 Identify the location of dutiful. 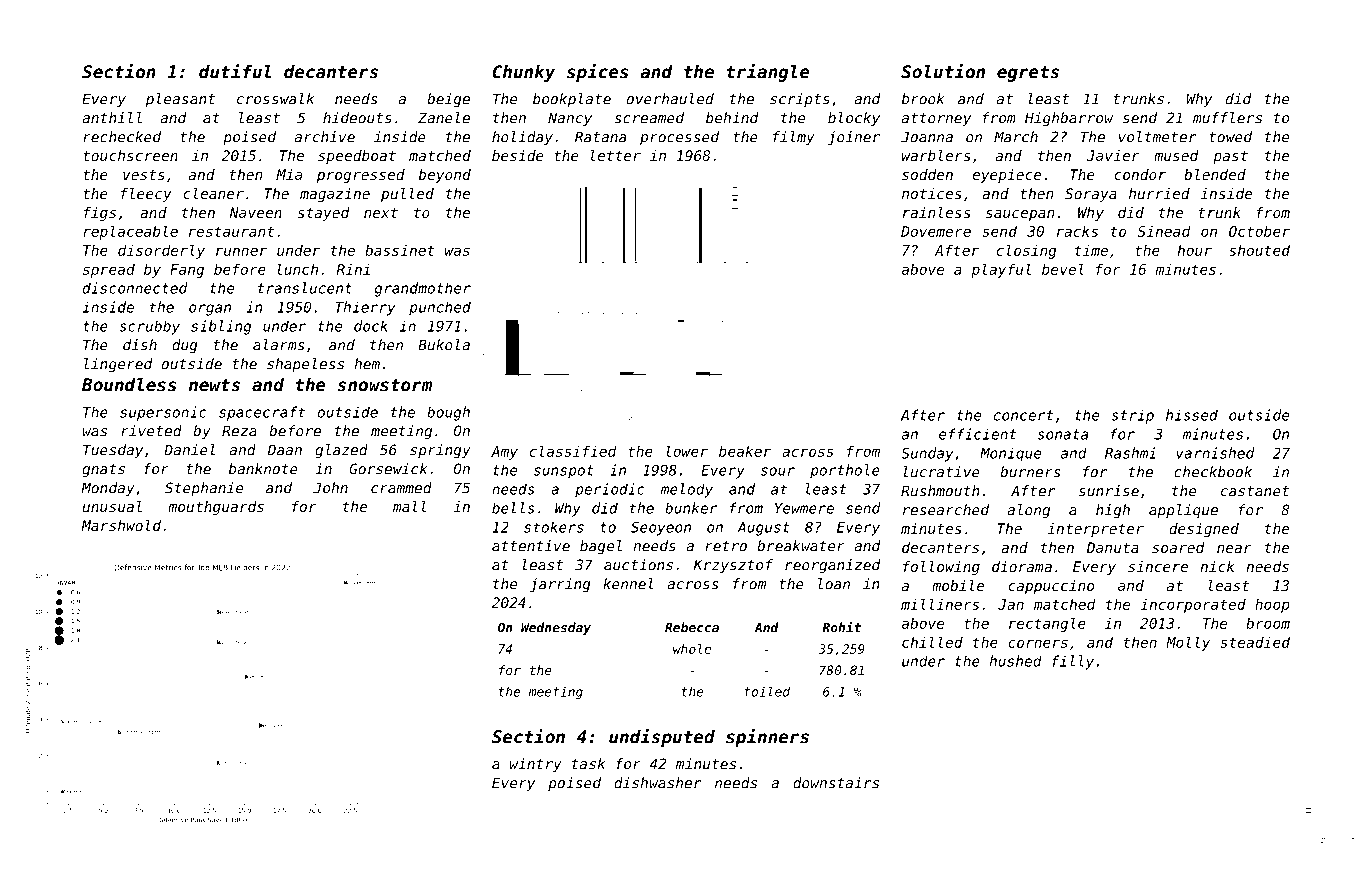
(235, 71).
